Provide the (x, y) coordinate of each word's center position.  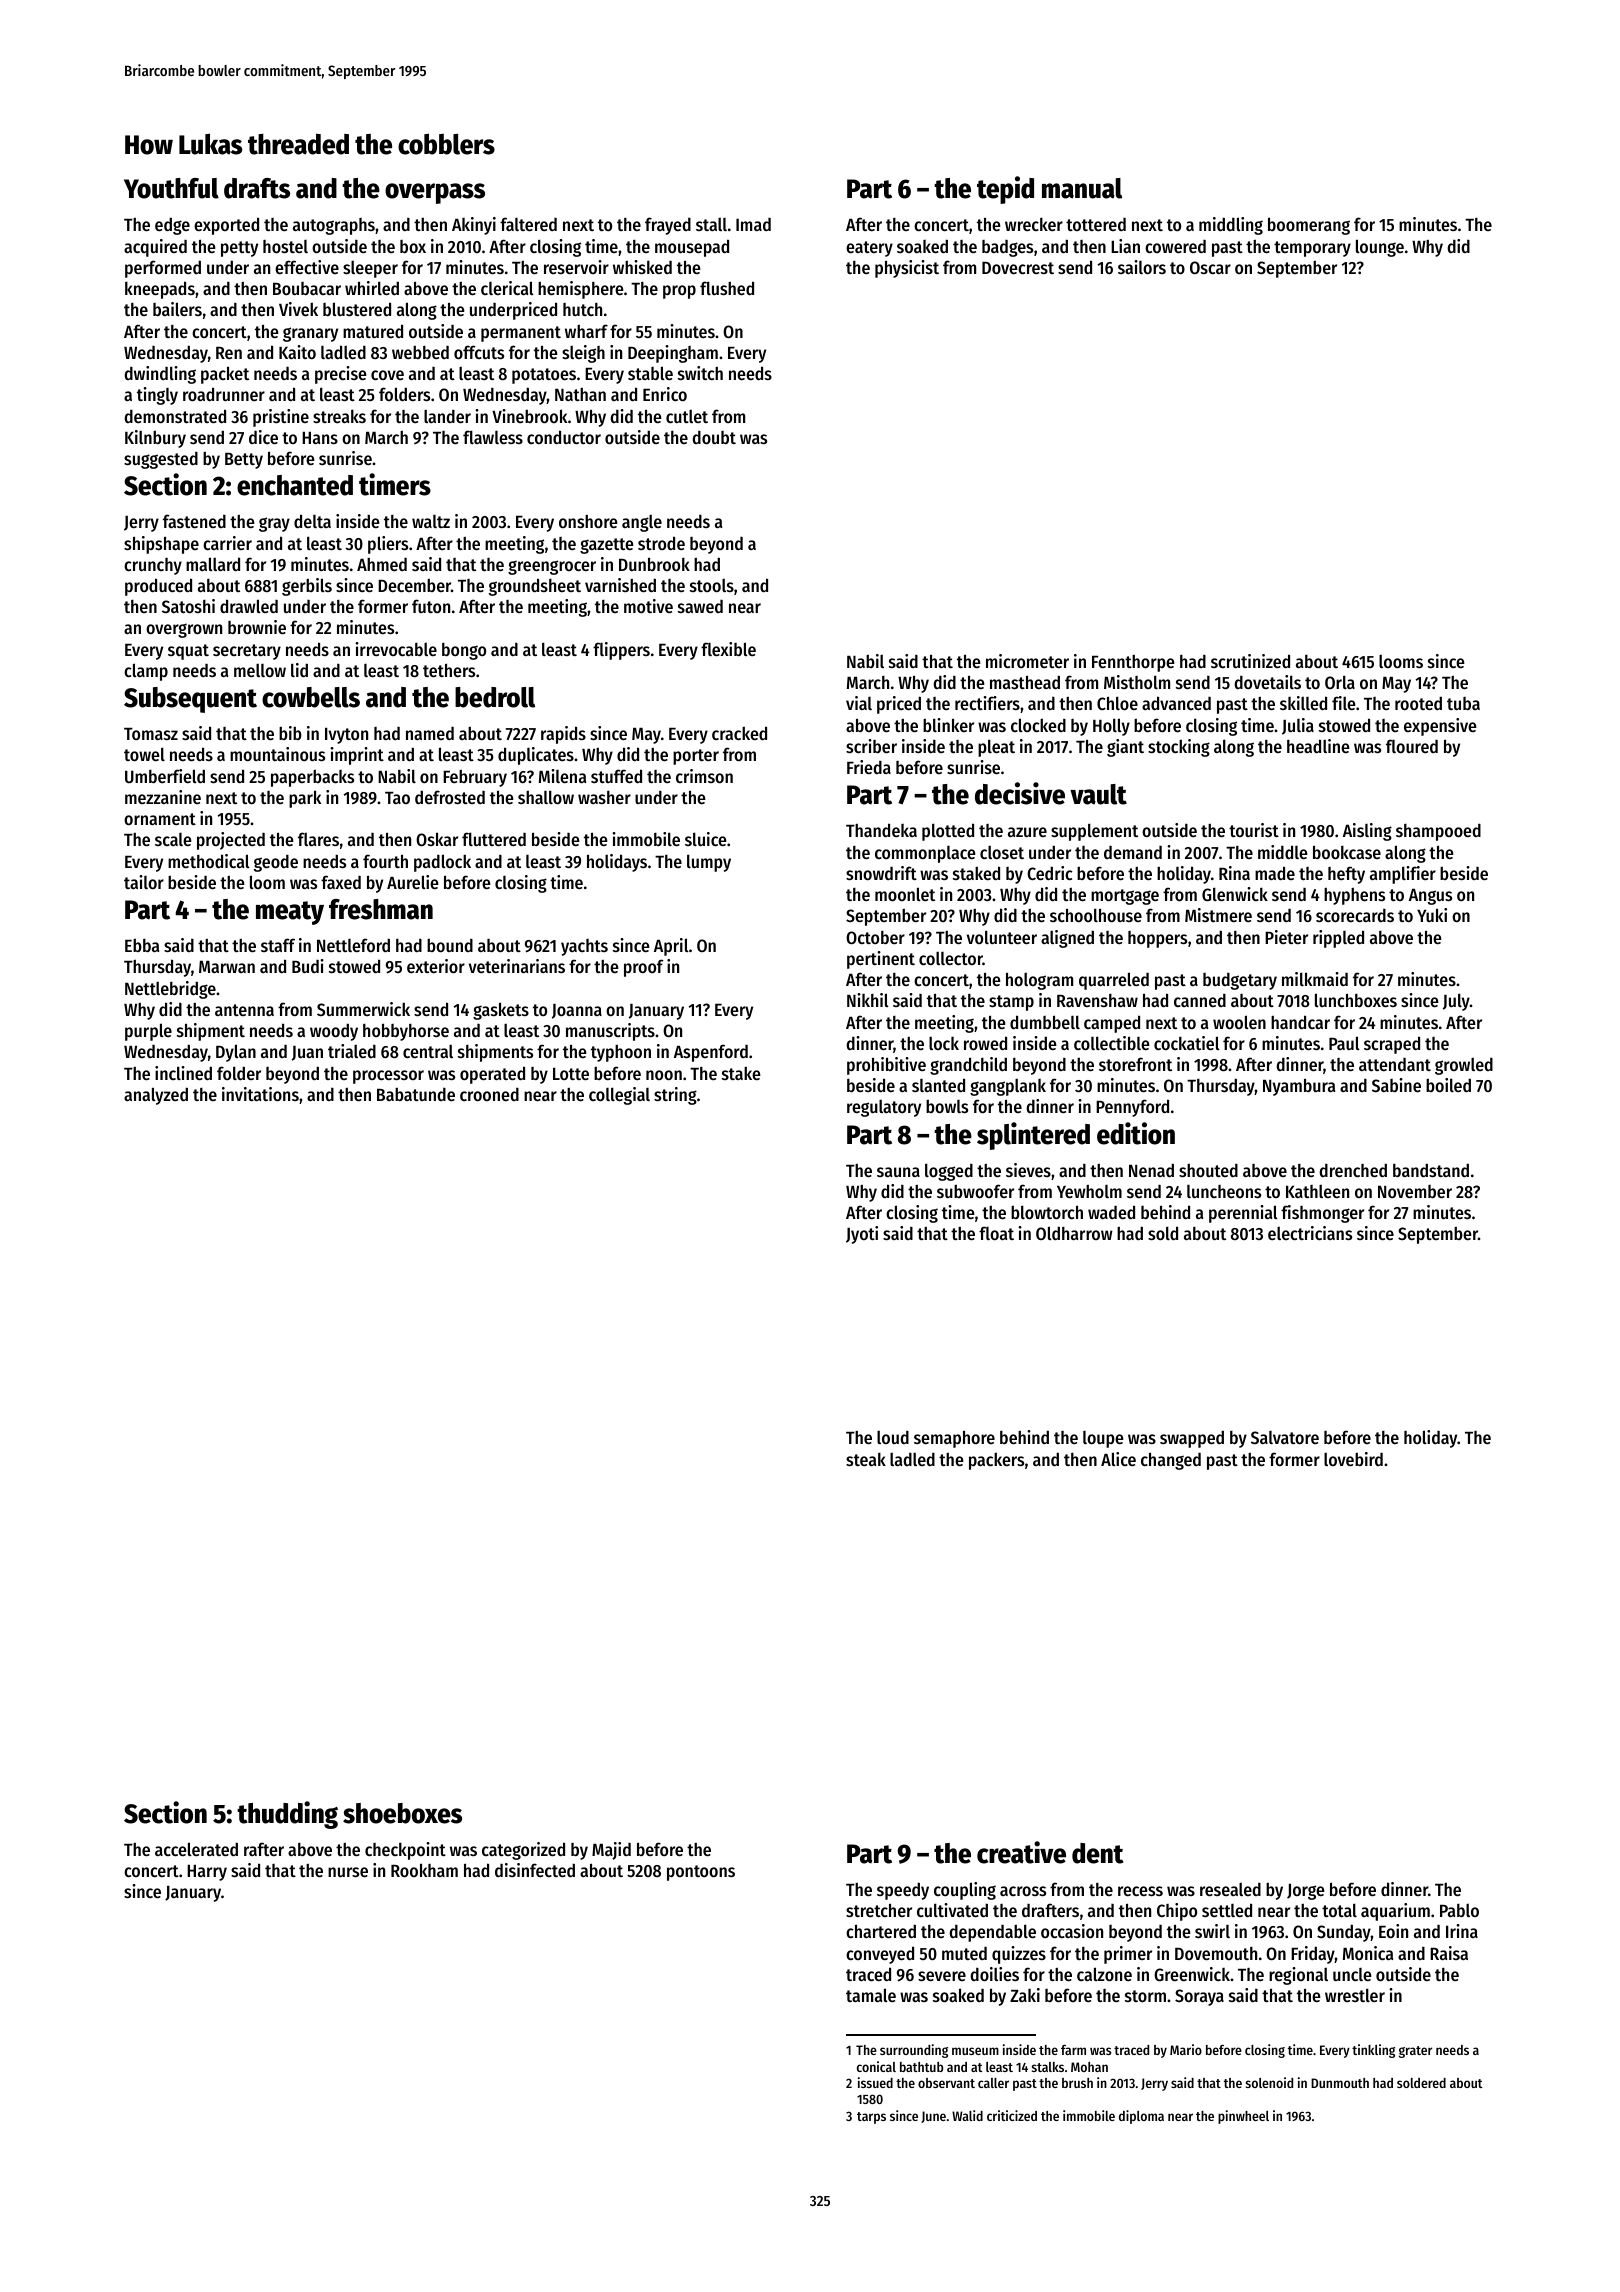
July (1456, 1002)
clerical (507, 288)
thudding (287, 1815)
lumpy (709, 863)
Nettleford (353, 945)
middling (1231, 226)
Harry (207, 1873)
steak (866, 1459)
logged (949, 1172)
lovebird (1353, 1459)
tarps (871, 2118)
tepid (1005, 190)
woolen (1239, 1022)
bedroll (495, 697)
